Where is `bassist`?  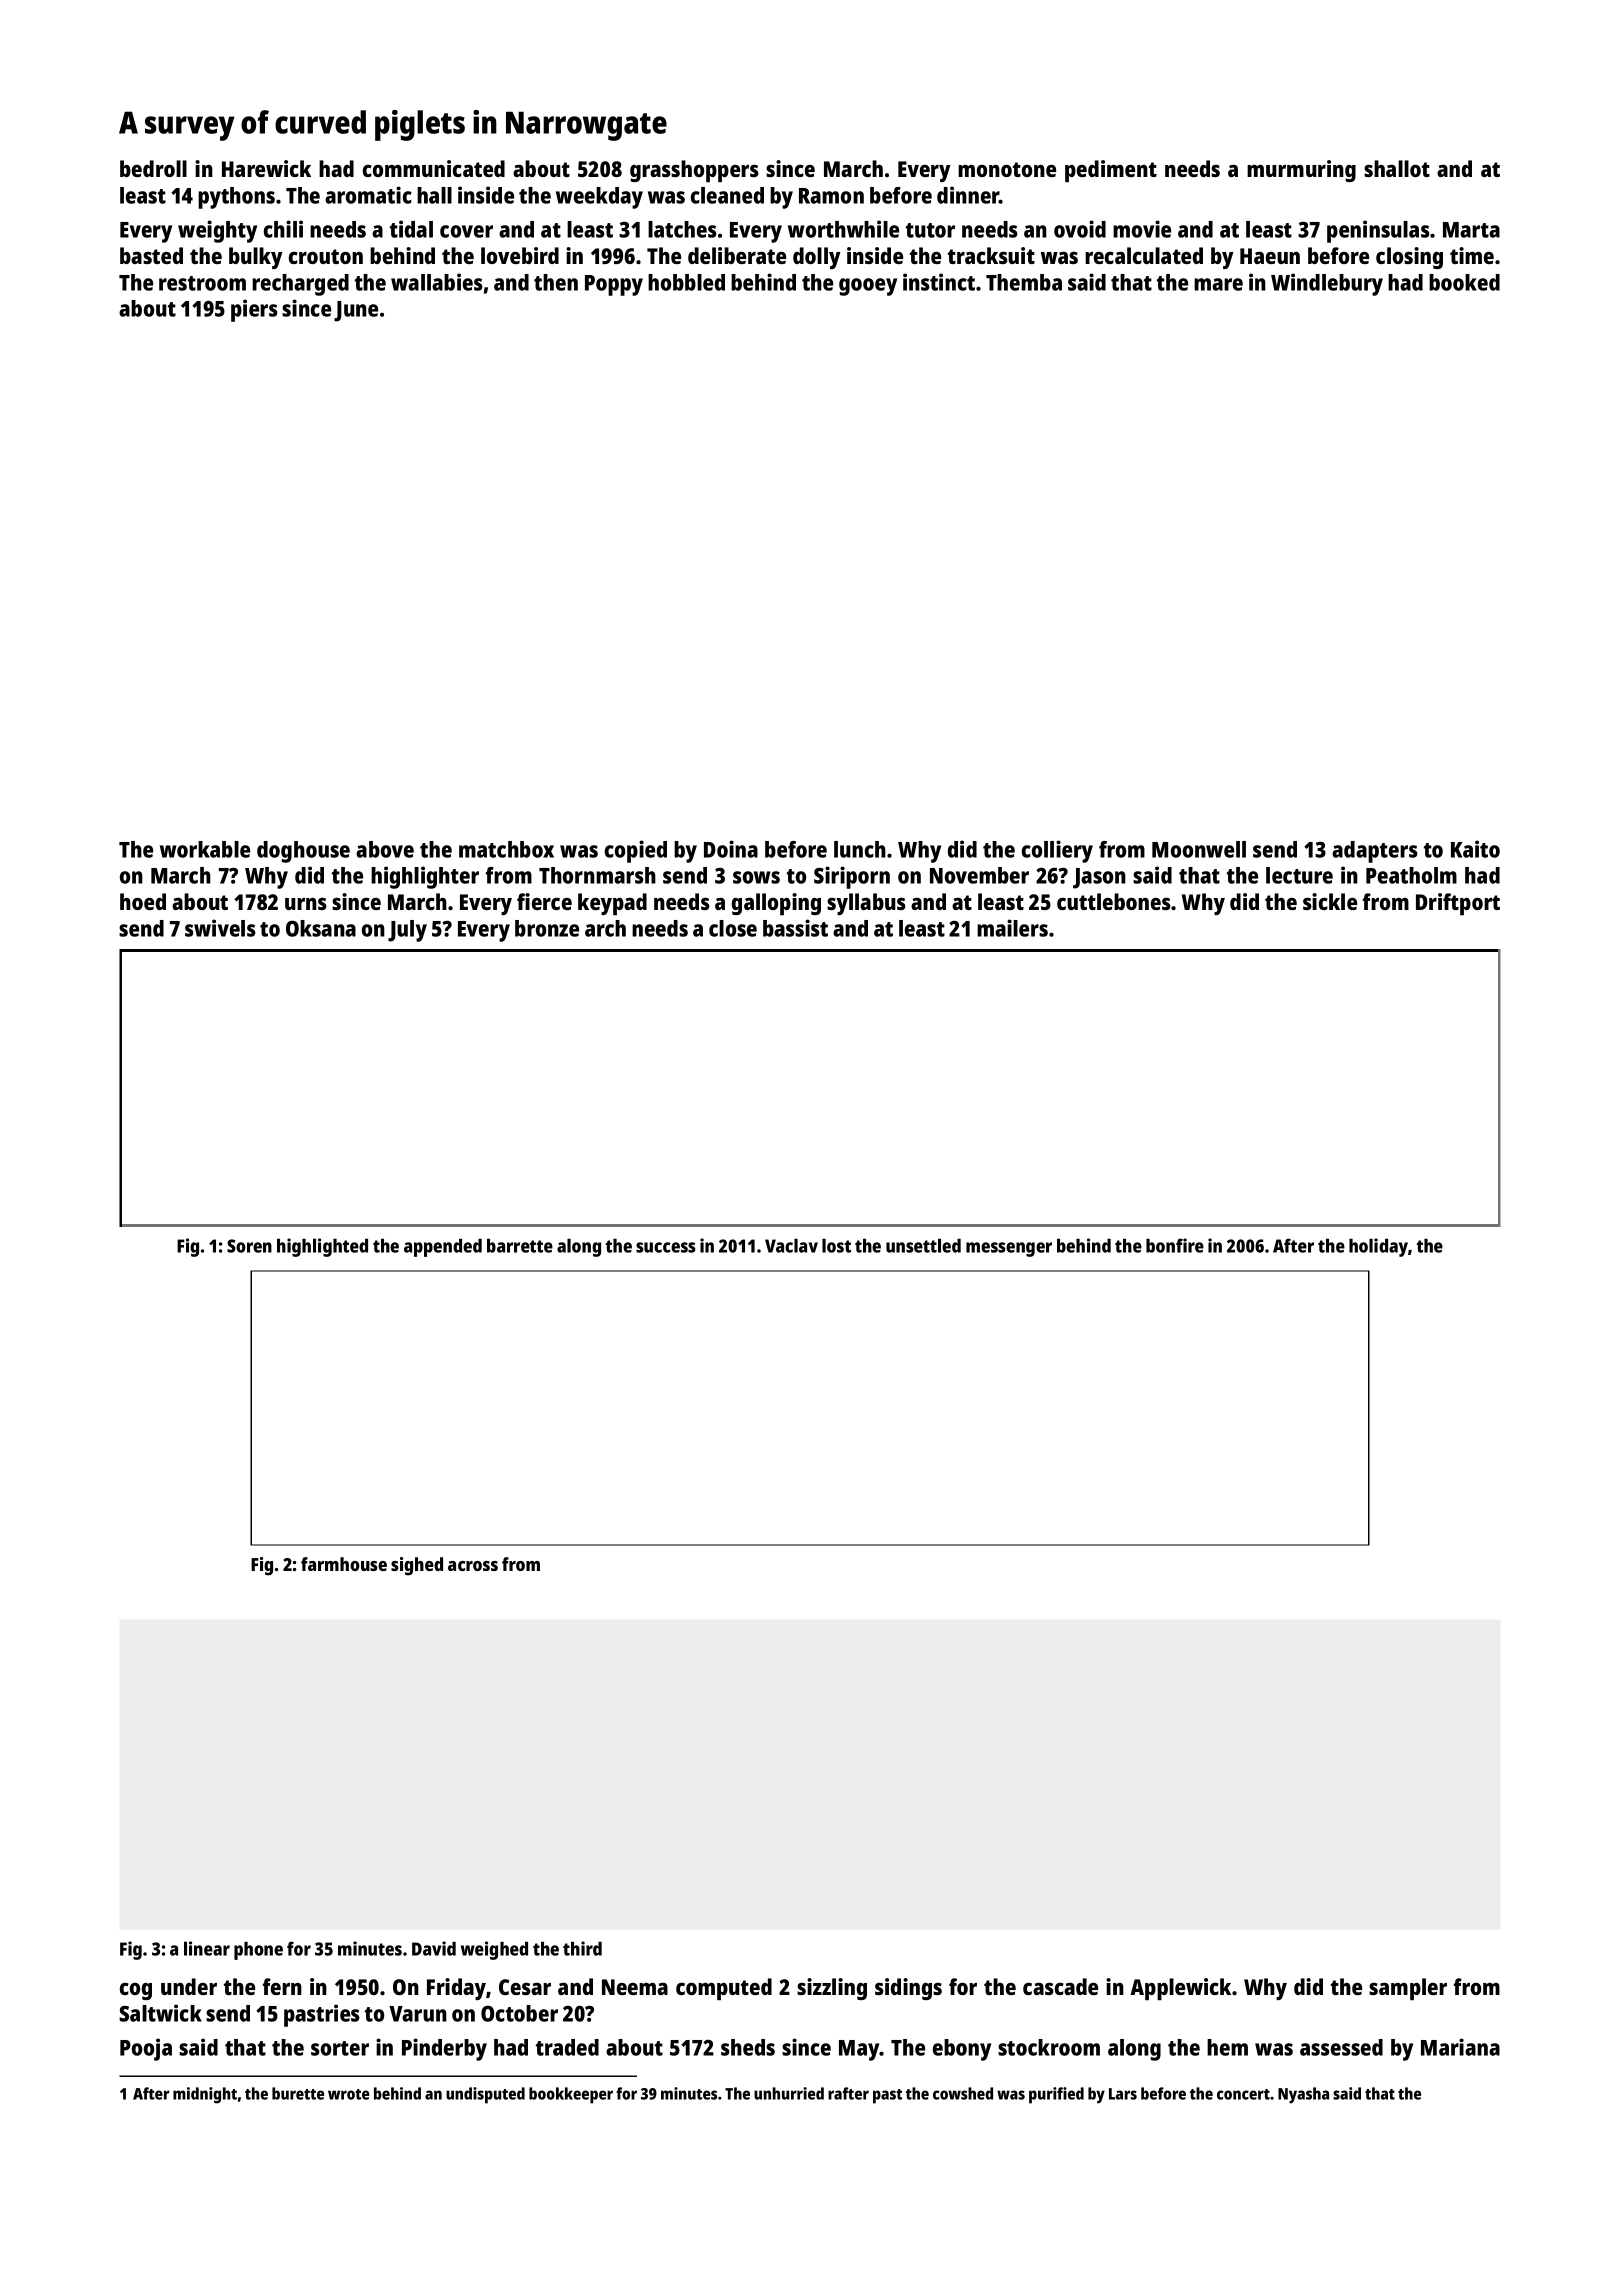
bassist is located at coordinates (795, 928).
